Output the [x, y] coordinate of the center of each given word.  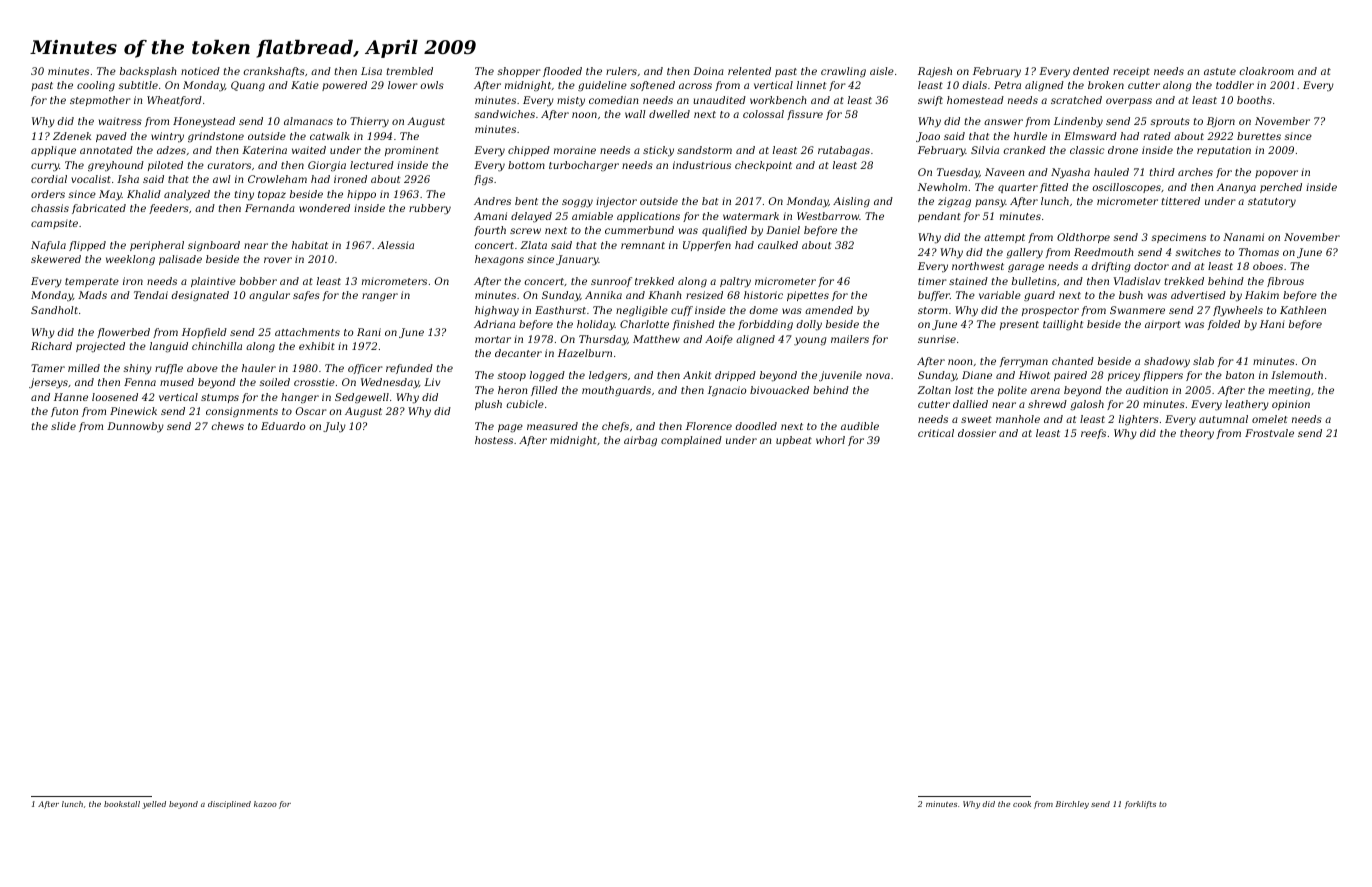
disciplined [229, 804]
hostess [494, 440]
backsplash [148, 72]
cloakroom [1267, 71]
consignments [242, 412]
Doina [708, 71]
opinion [1291, 405]
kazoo [265, 804]
